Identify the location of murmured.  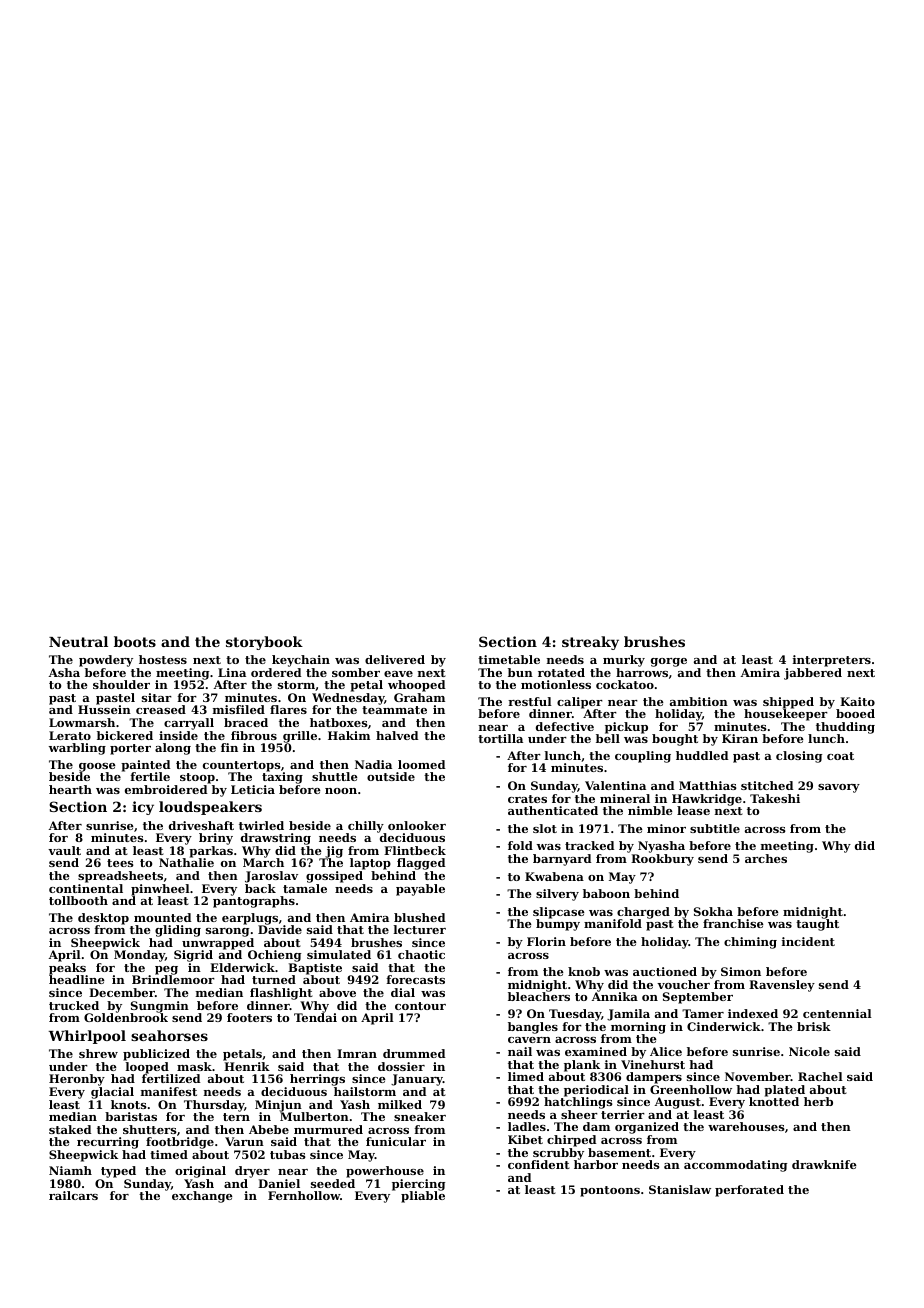
(328, 1129).
